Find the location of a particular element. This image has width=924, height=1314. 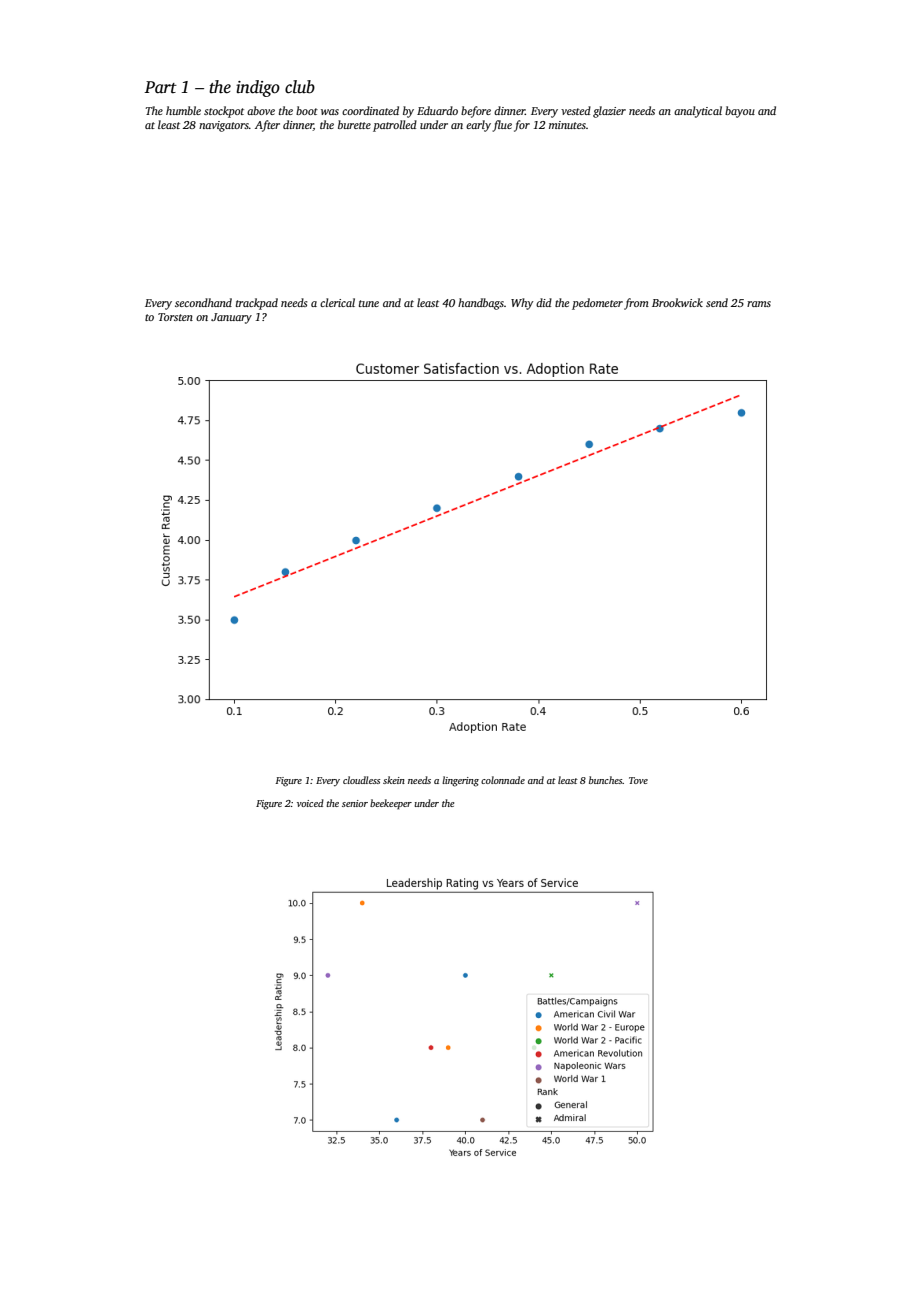

pedometer is located at coordinates (597, 304).
